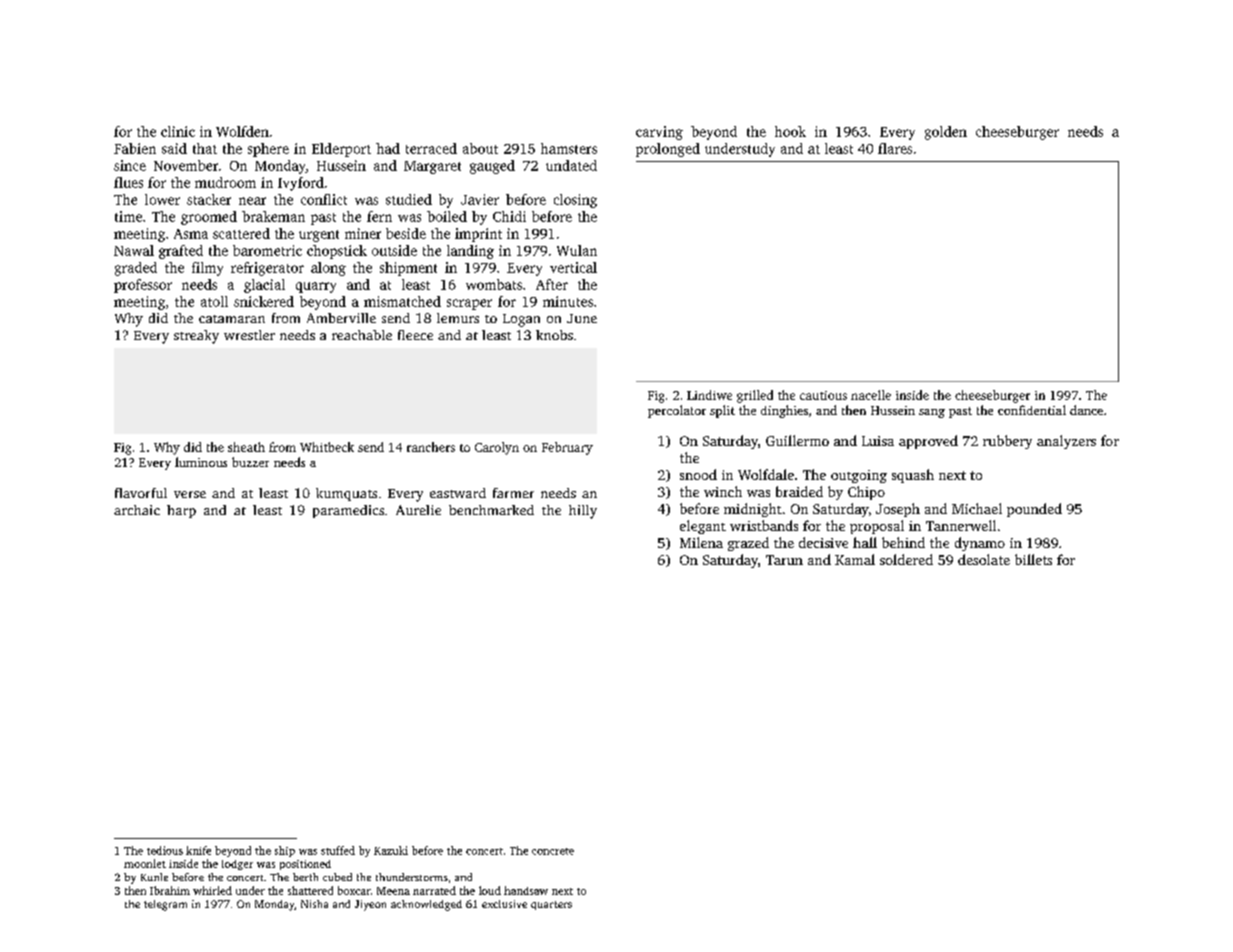 The image size is (1233, 952). Describe the element at coordinates (913, 476) in the screenshot. I see `squash` at that location.
